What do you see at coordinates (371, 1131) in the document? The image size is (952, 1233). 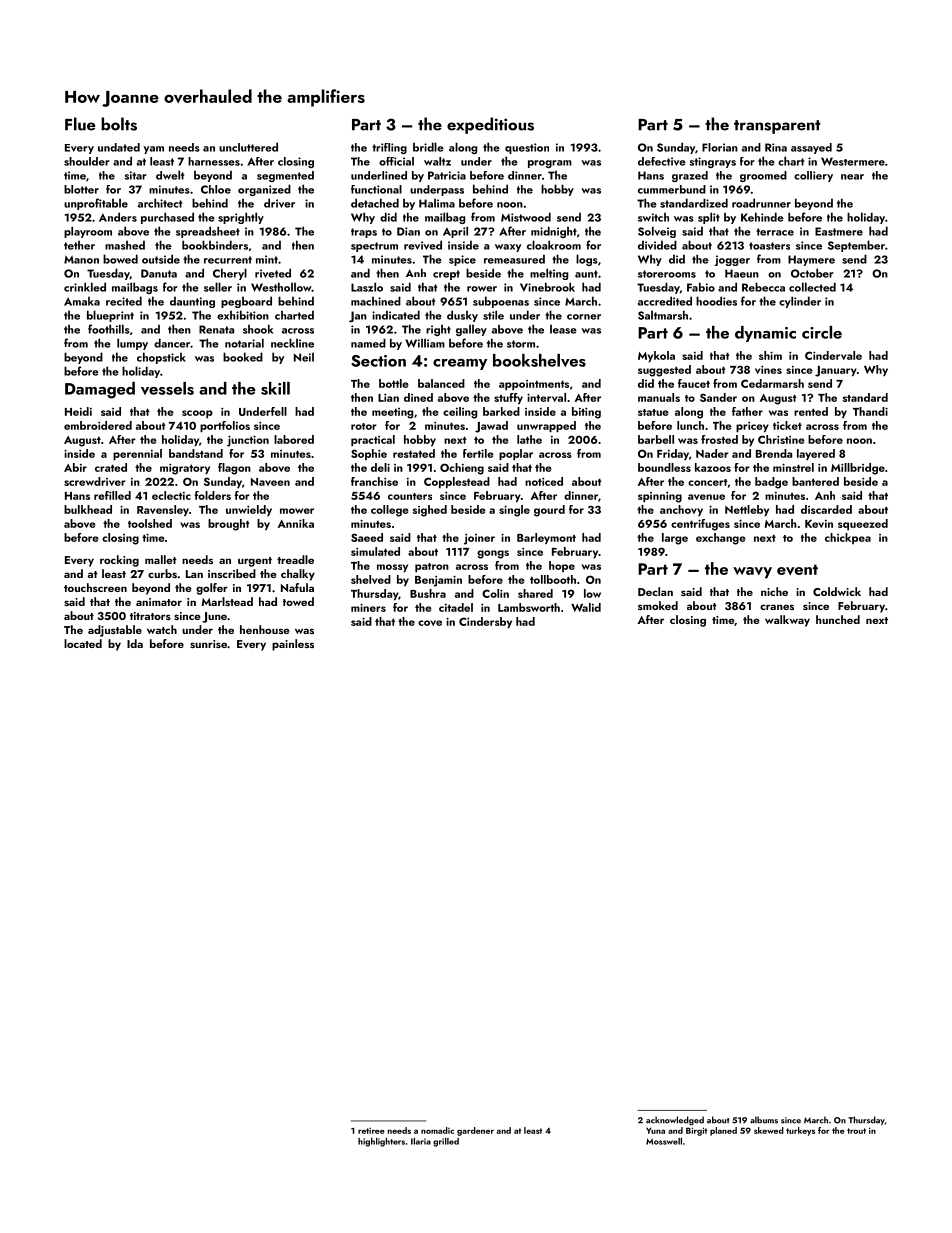 I see `retiree` at bounding box center [371, 1131].
